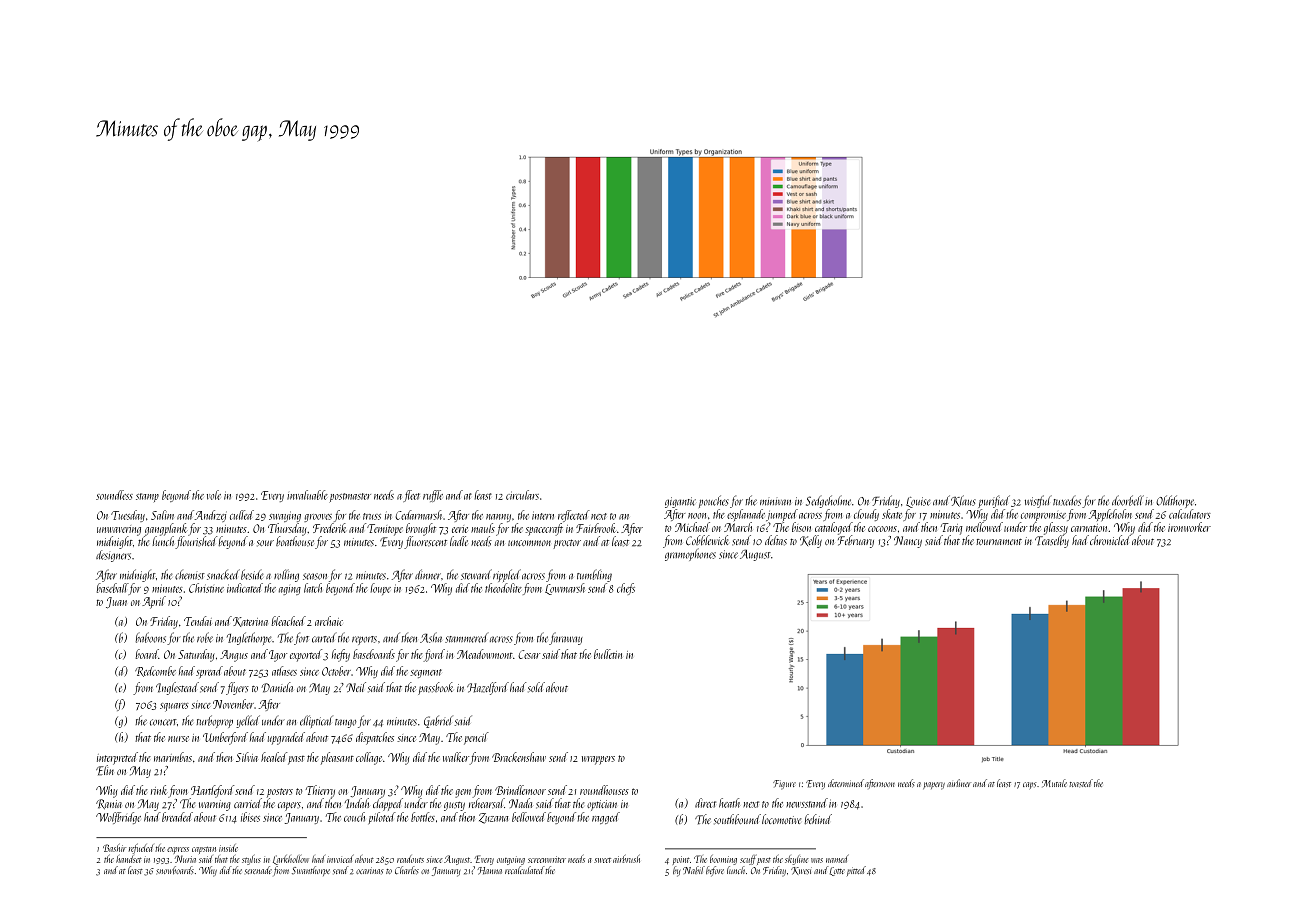 The image size is (1308, 924). What do you see at coordinates (522, 495) in the screenshot?
I see `circulars` at bounding box center [522, 495].
